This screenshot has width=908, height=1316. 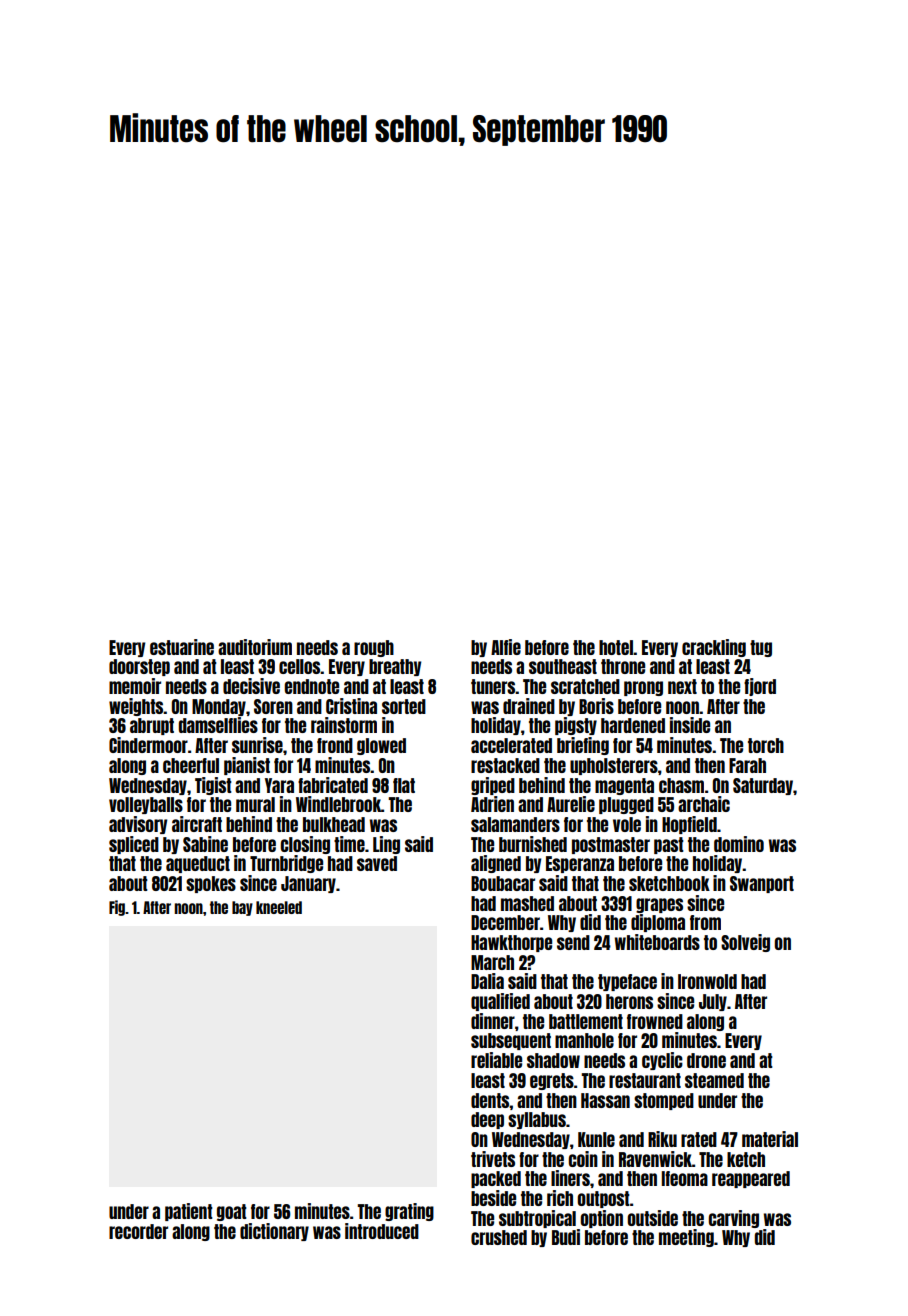 What do you see at coordinates (273, 706) in the screenshot?
I see `Soren` at bounding box center [273, 706].
